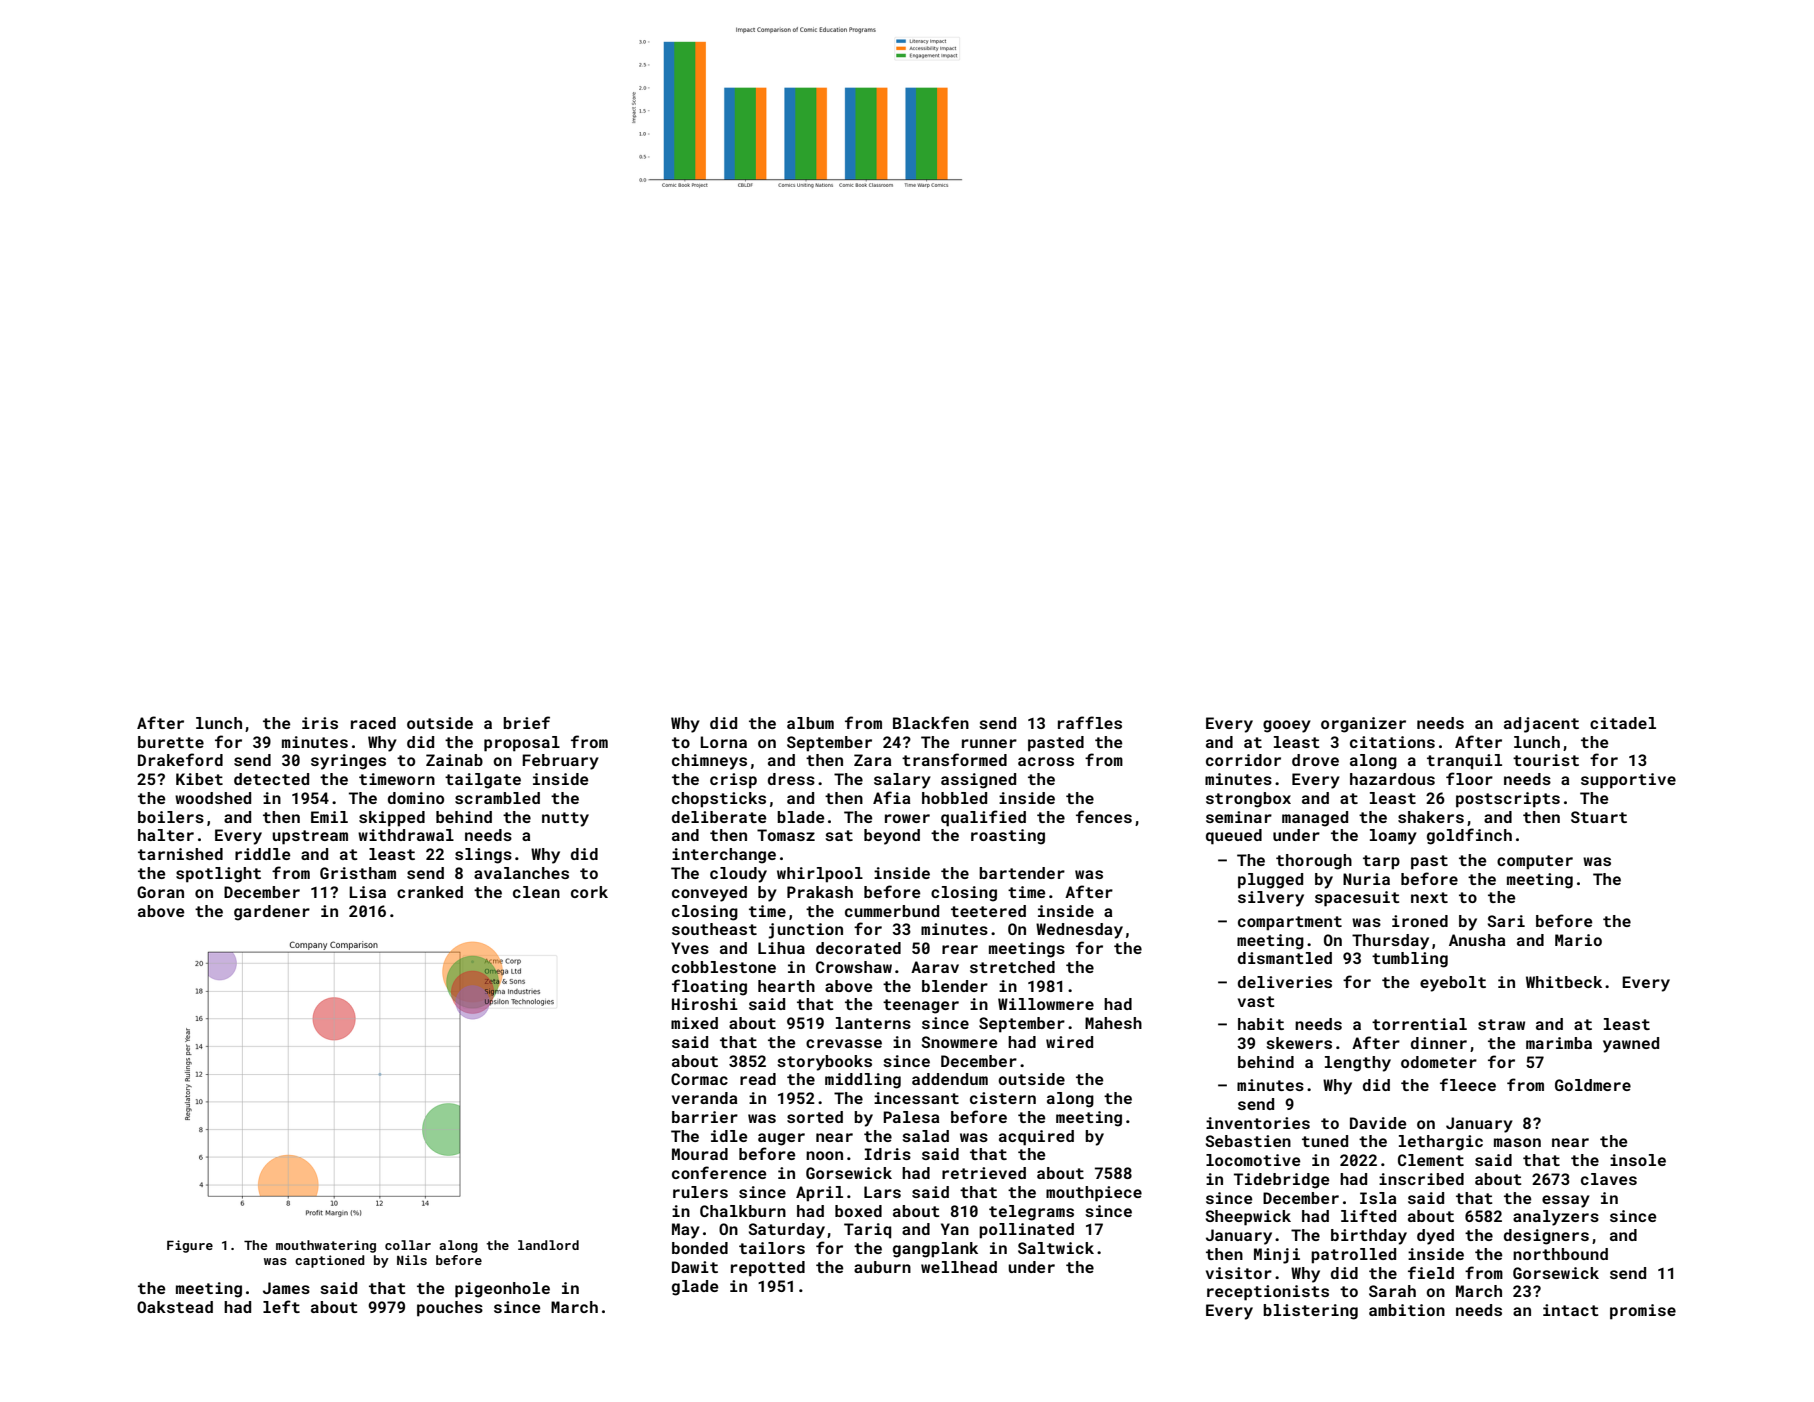 The height and width of the screenshot is (1402, 1814). I want to click on noon, so click(824, 1155).
